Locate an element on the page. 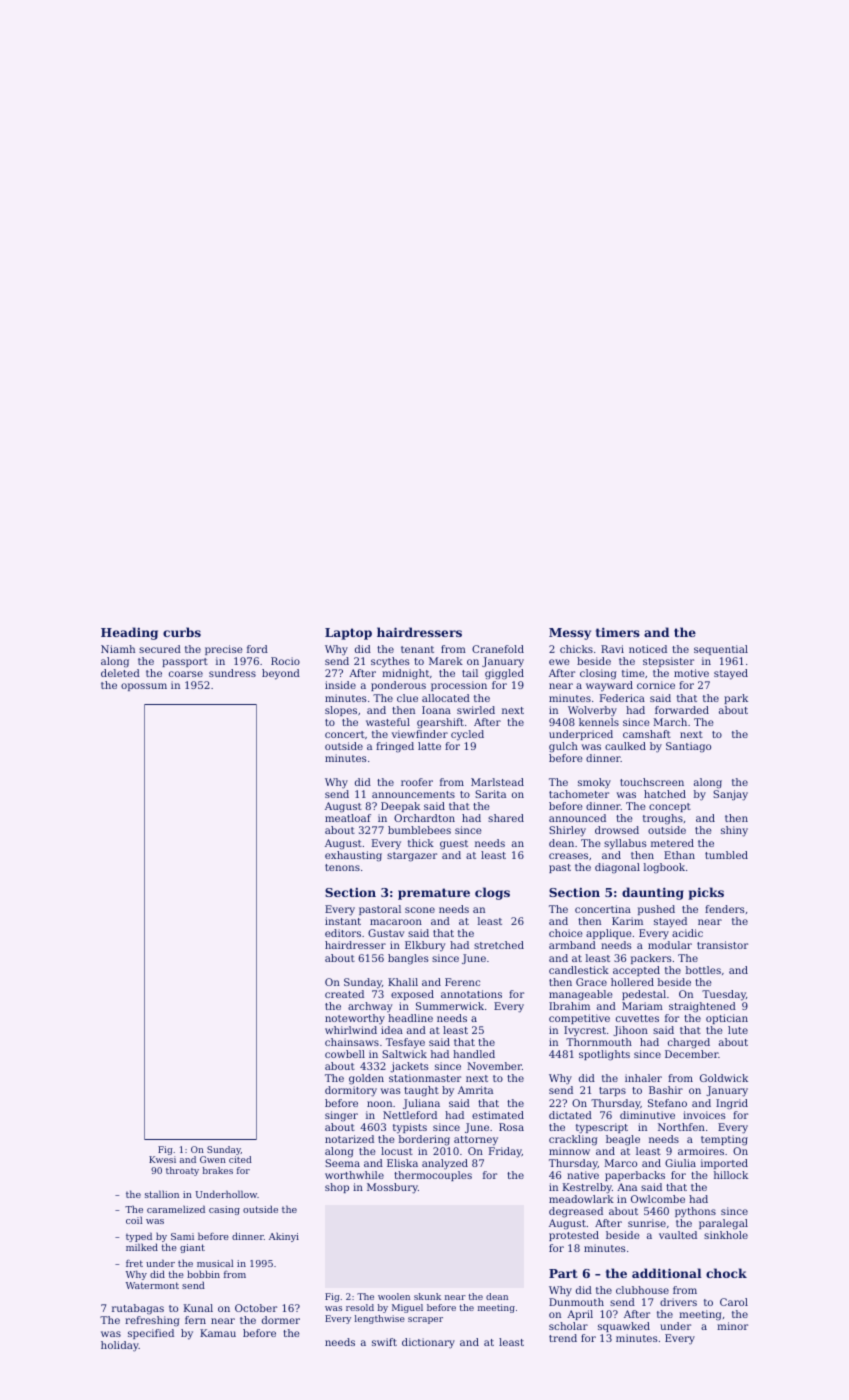  noteworthy is located at coordinates (355, 1019).
